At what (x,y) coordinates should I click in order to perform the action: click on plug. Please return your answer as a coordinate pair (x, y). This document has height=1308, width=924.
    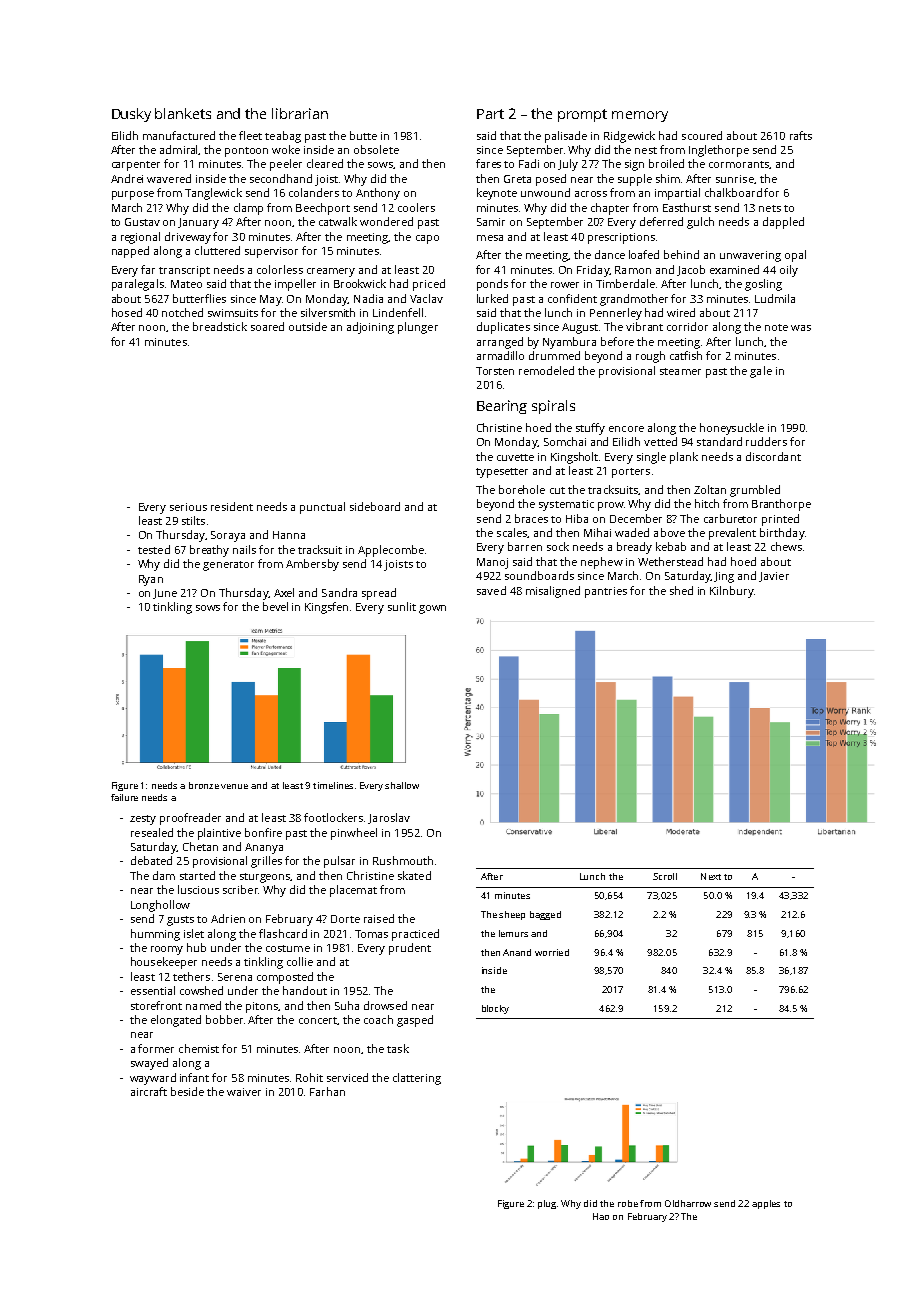
    Looking at the image, I should click on (547, 1204).
